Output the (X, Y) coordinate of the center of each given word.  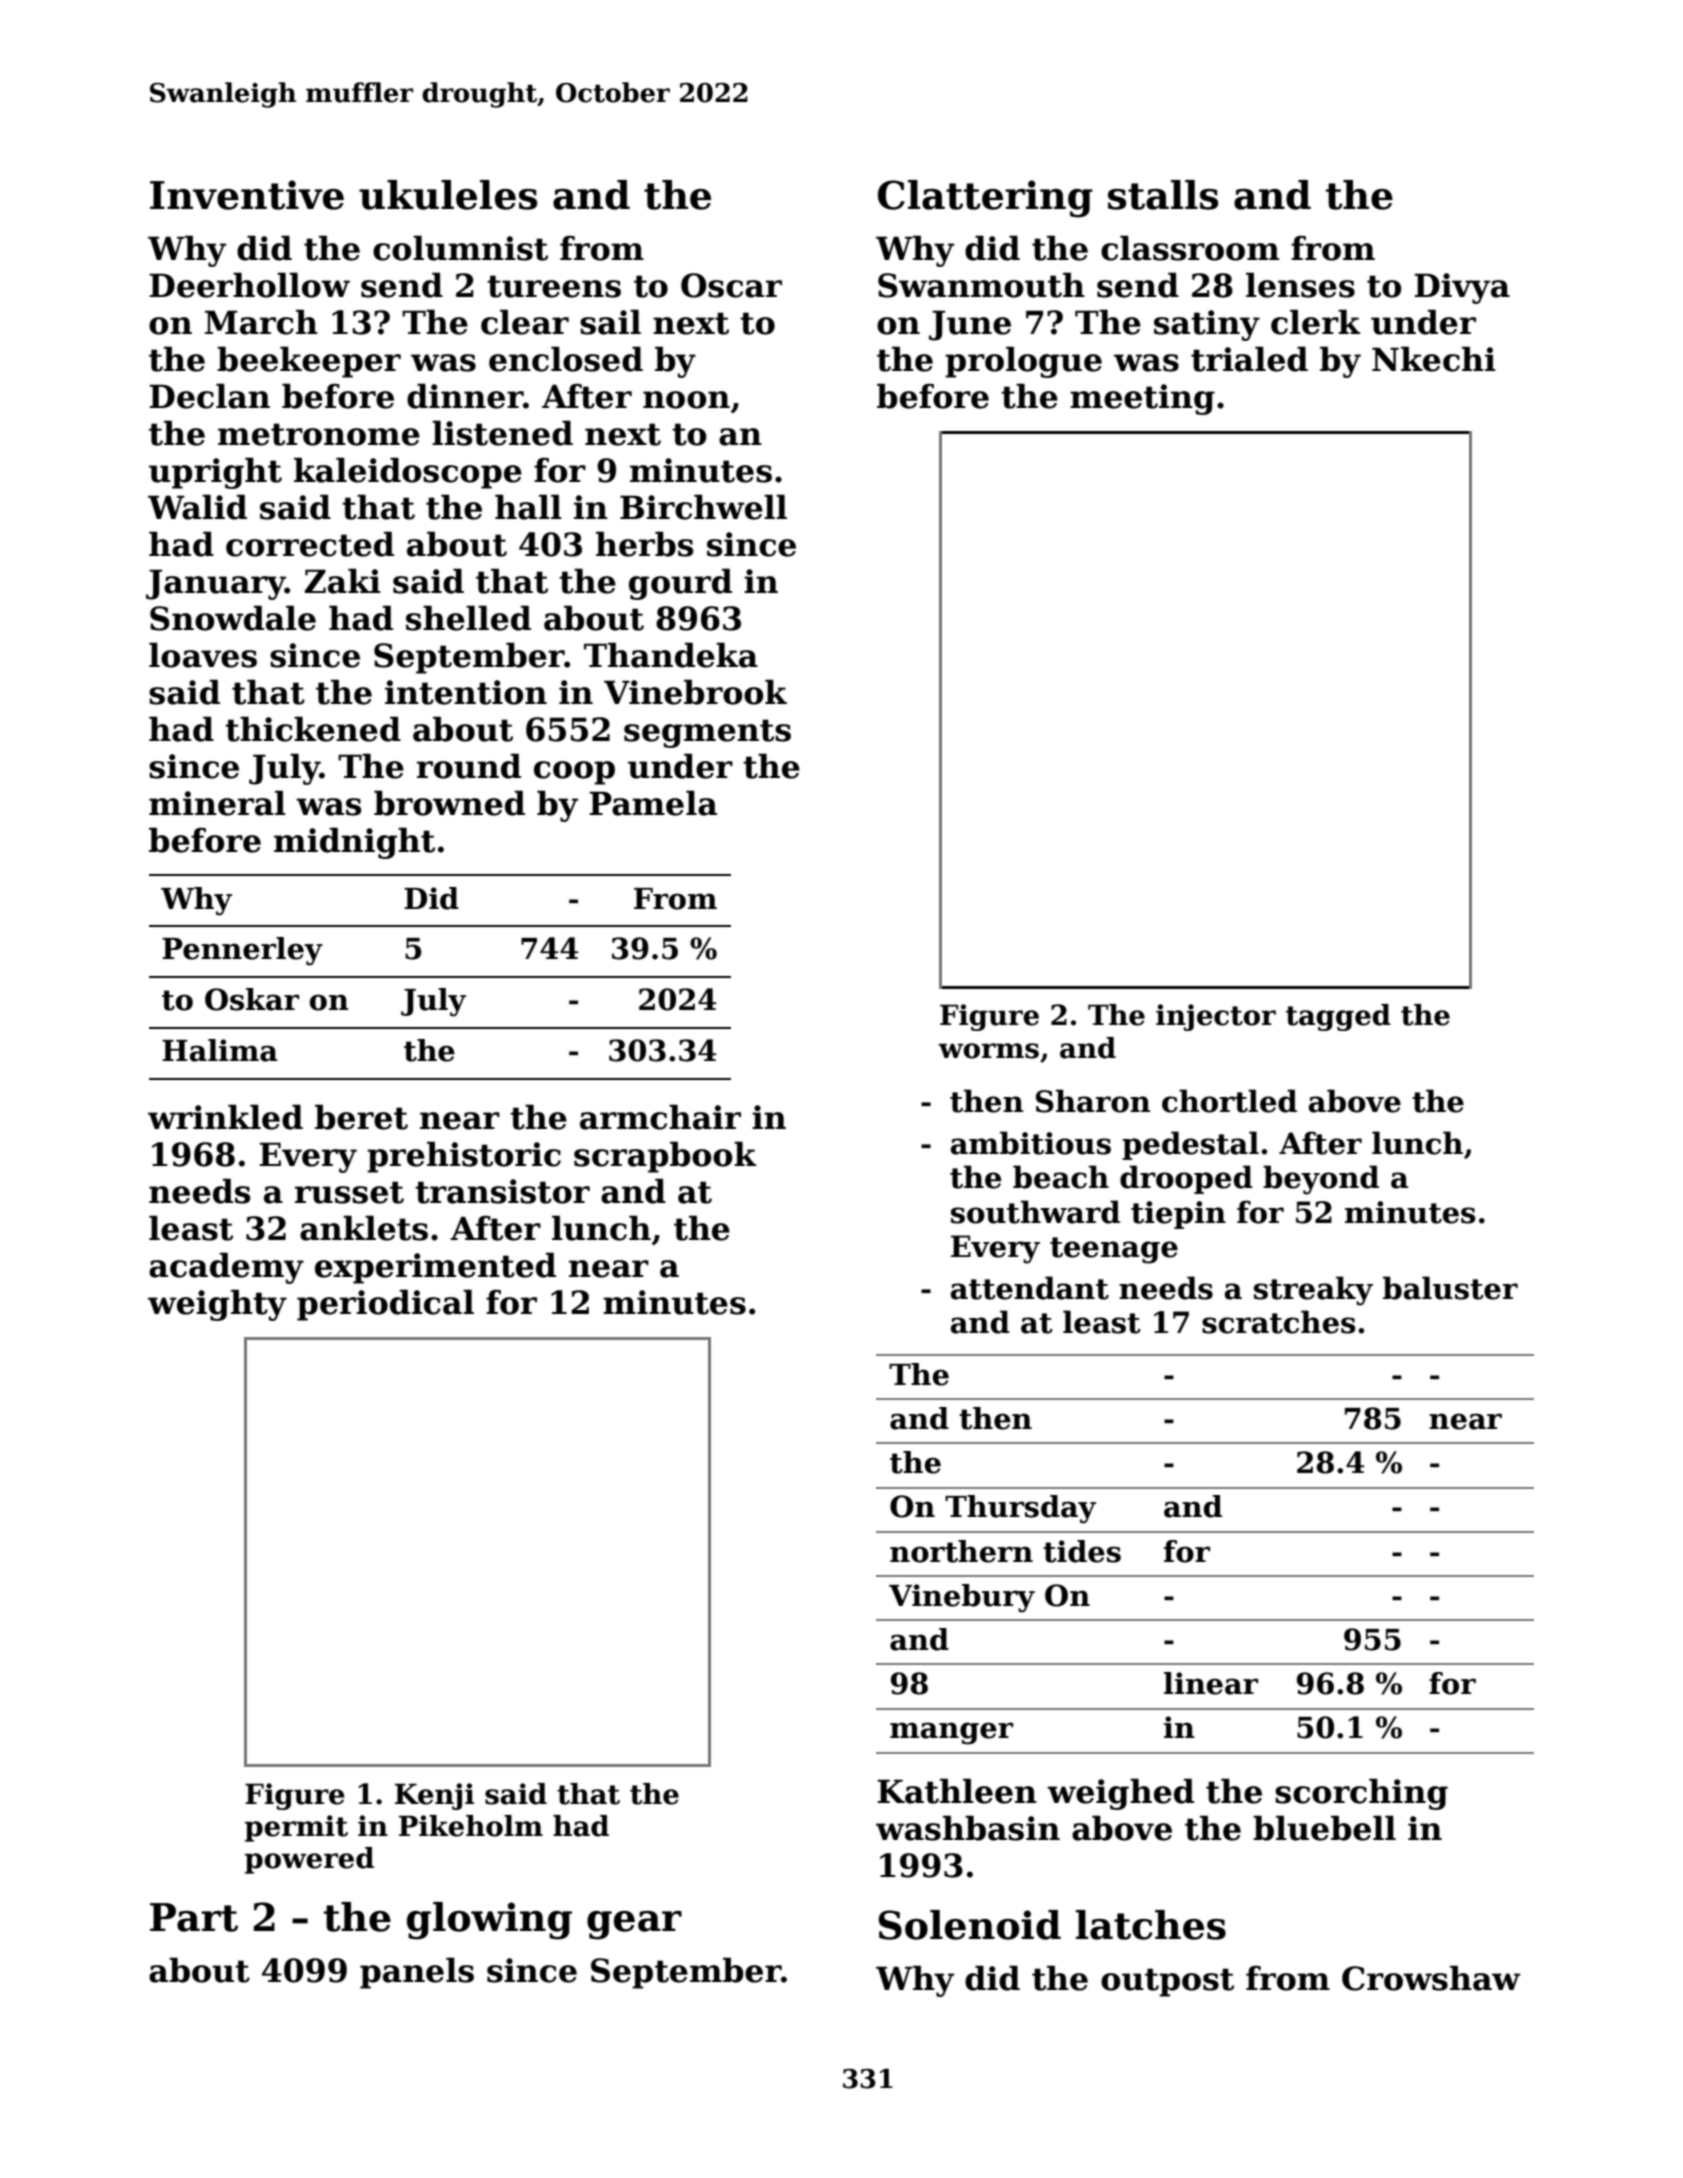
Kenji (434, 1796)
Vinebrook (695, 692)
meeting (1142, 399)
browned (449, 803)
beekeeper (309, 362)
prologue (1023, 362)
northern (961, 1551)
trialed (1249, 359)
